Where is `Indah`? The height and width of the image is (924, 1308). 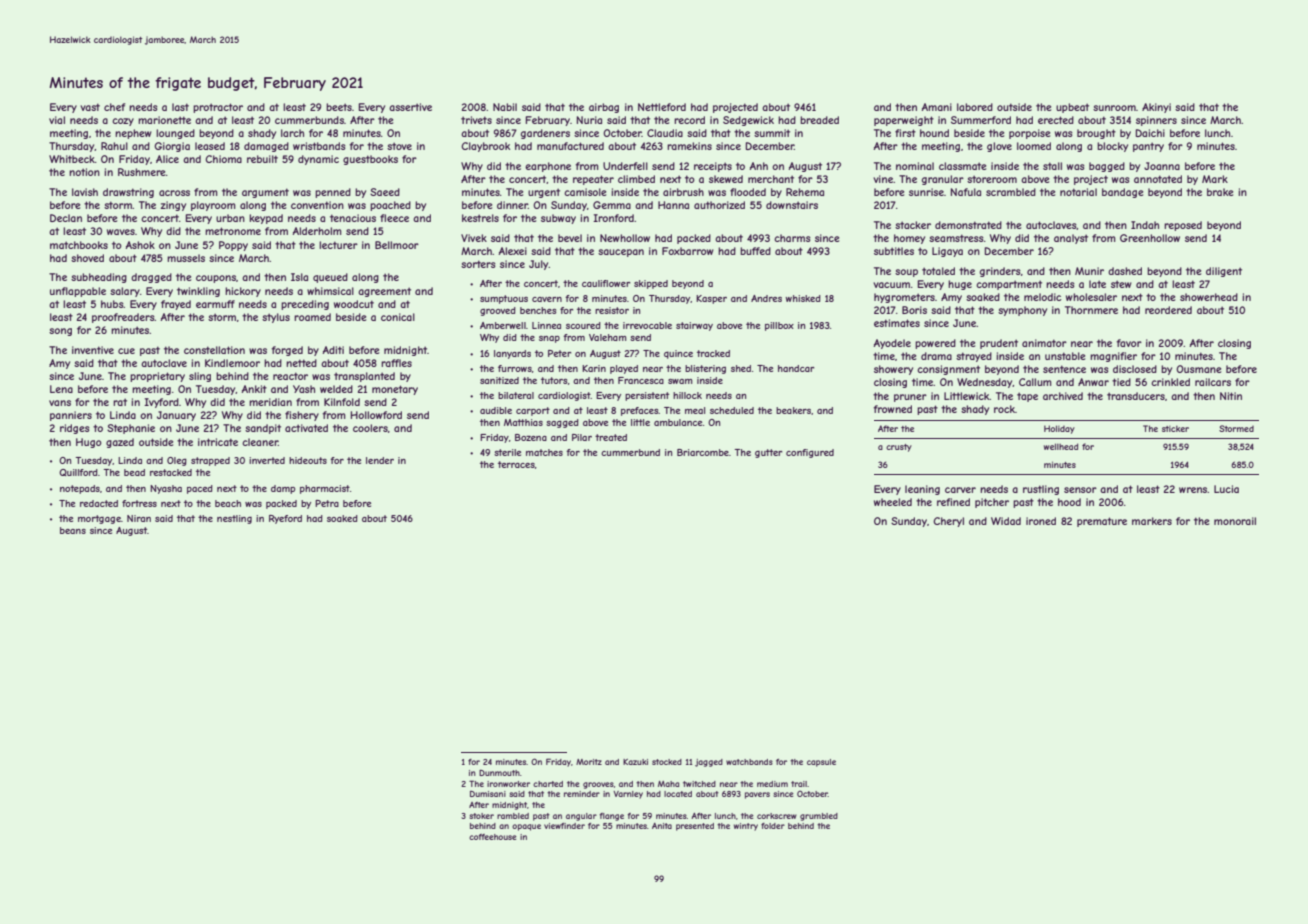 Indah is located at coordinates (1145, 225).
